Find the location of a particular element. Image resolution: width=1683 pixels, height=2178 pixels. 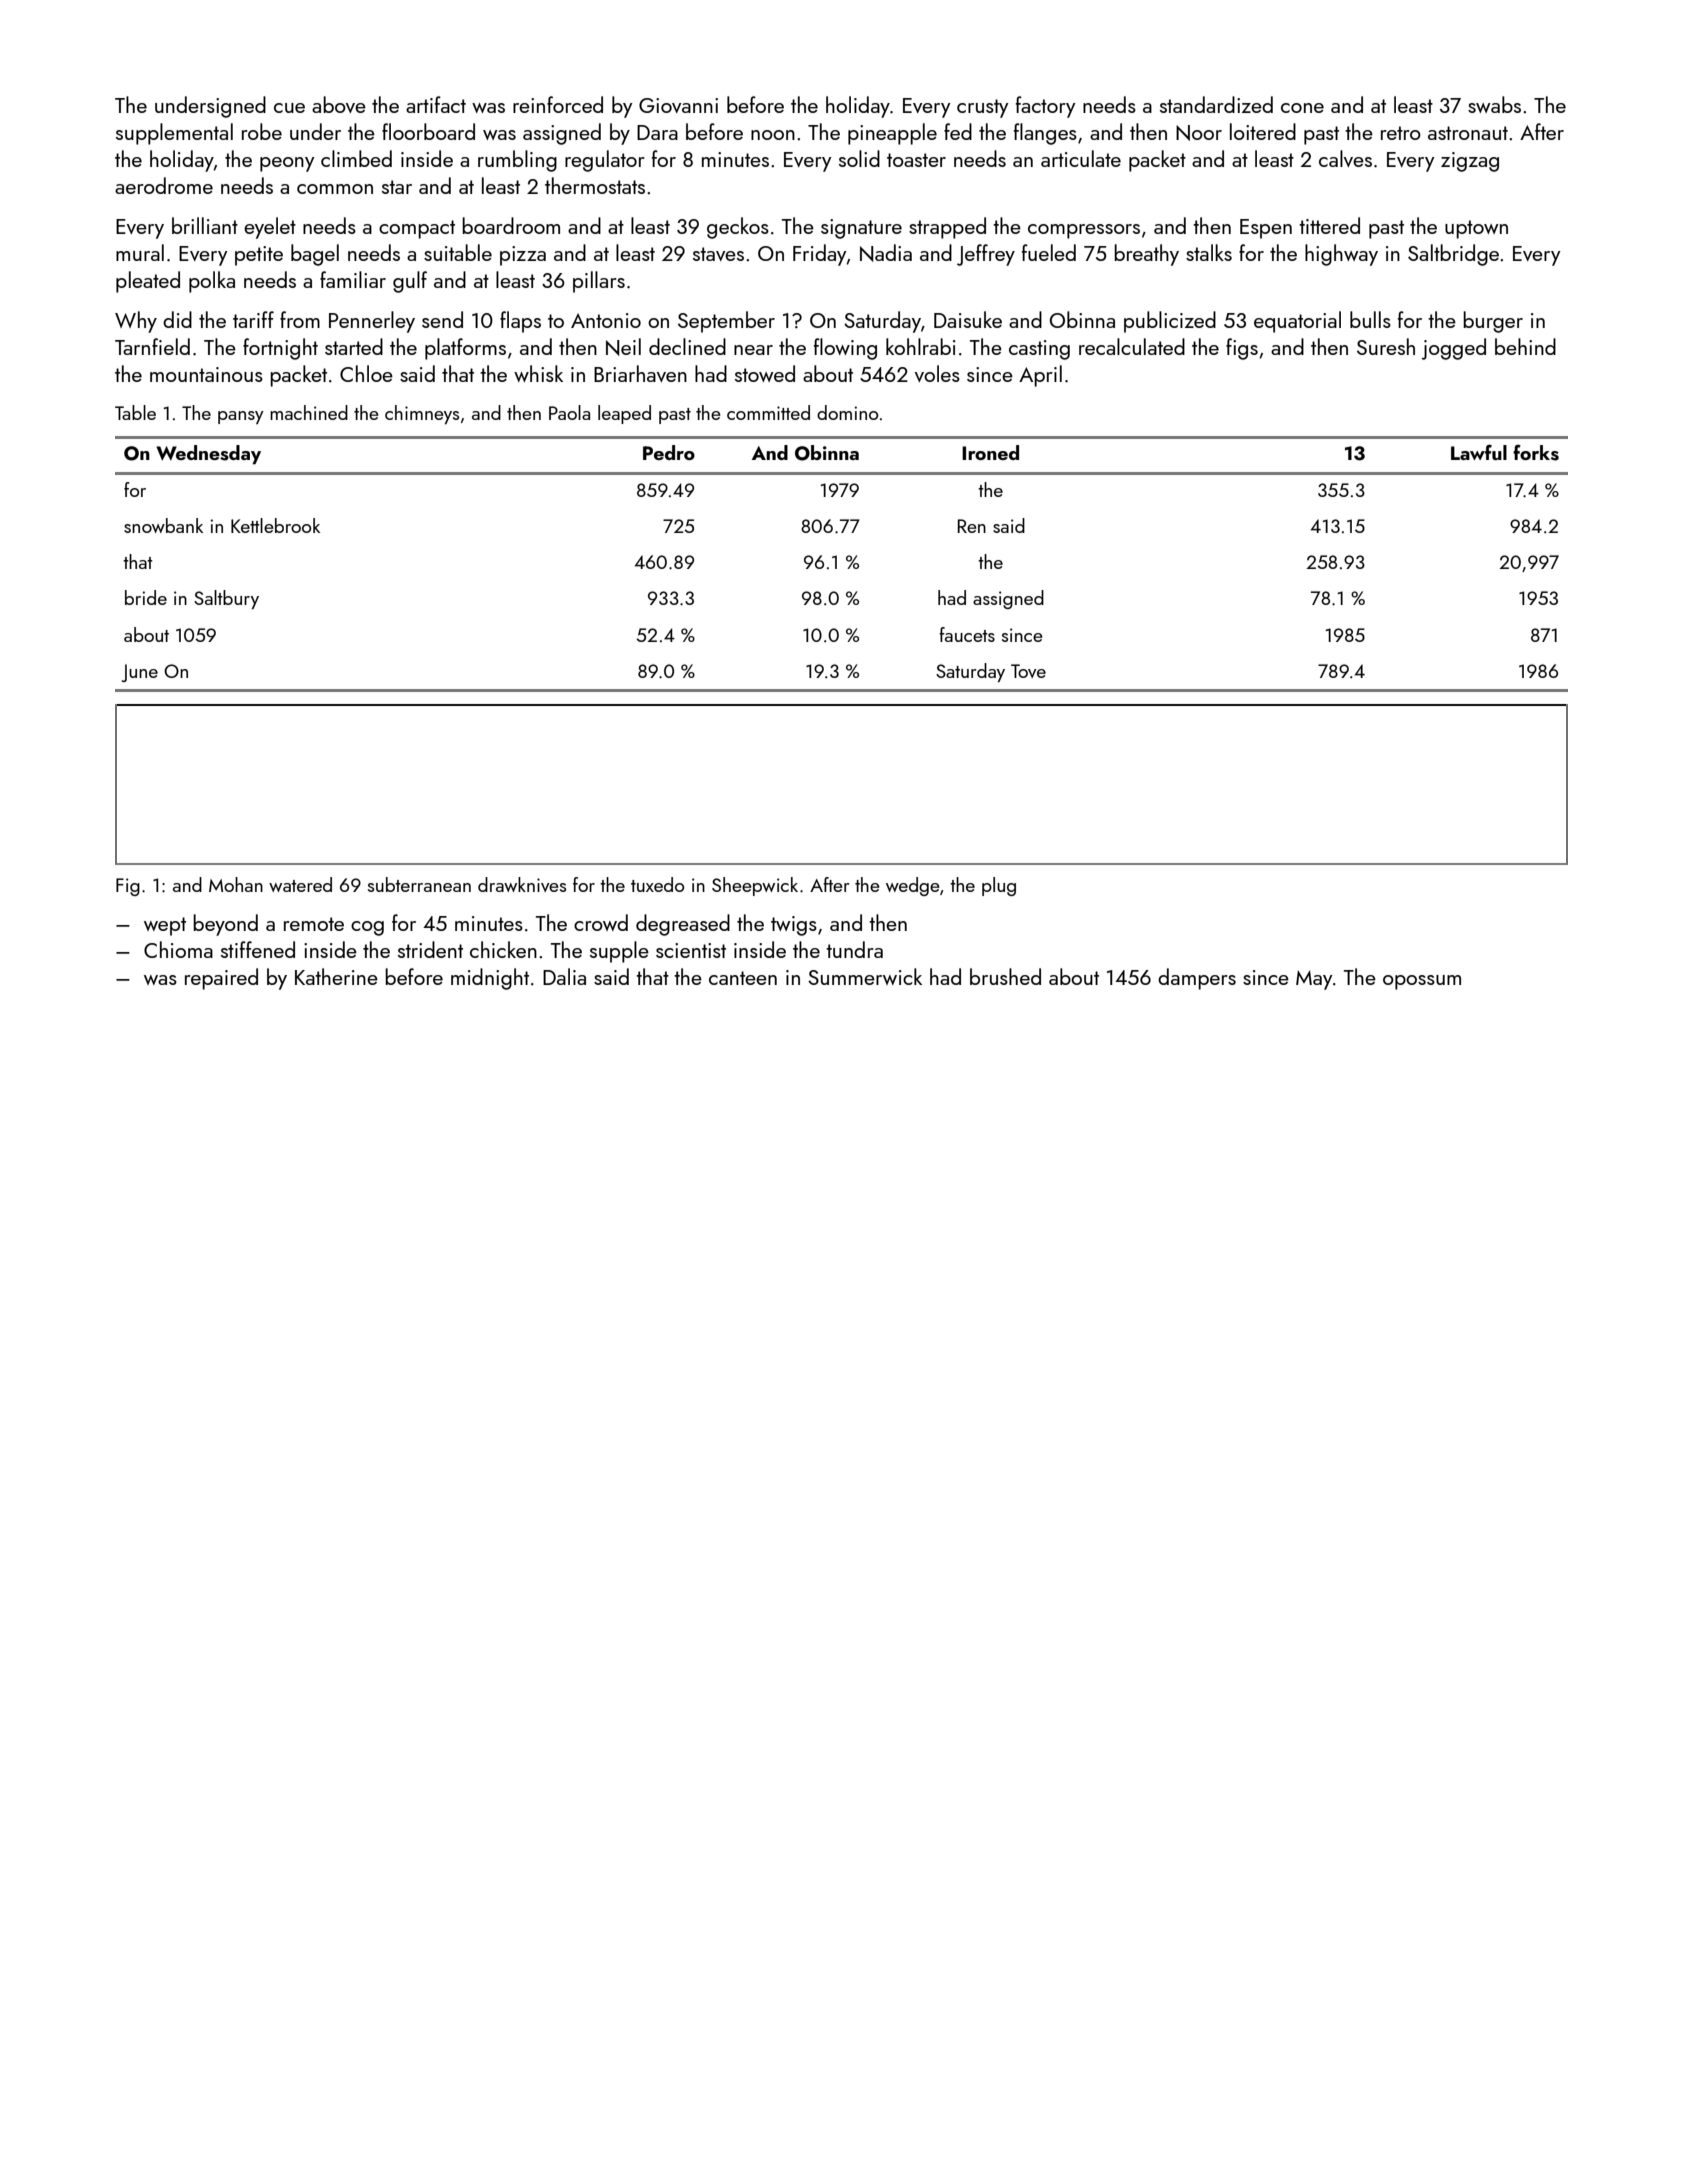

pineapple is located at coordinates (892, 134).
